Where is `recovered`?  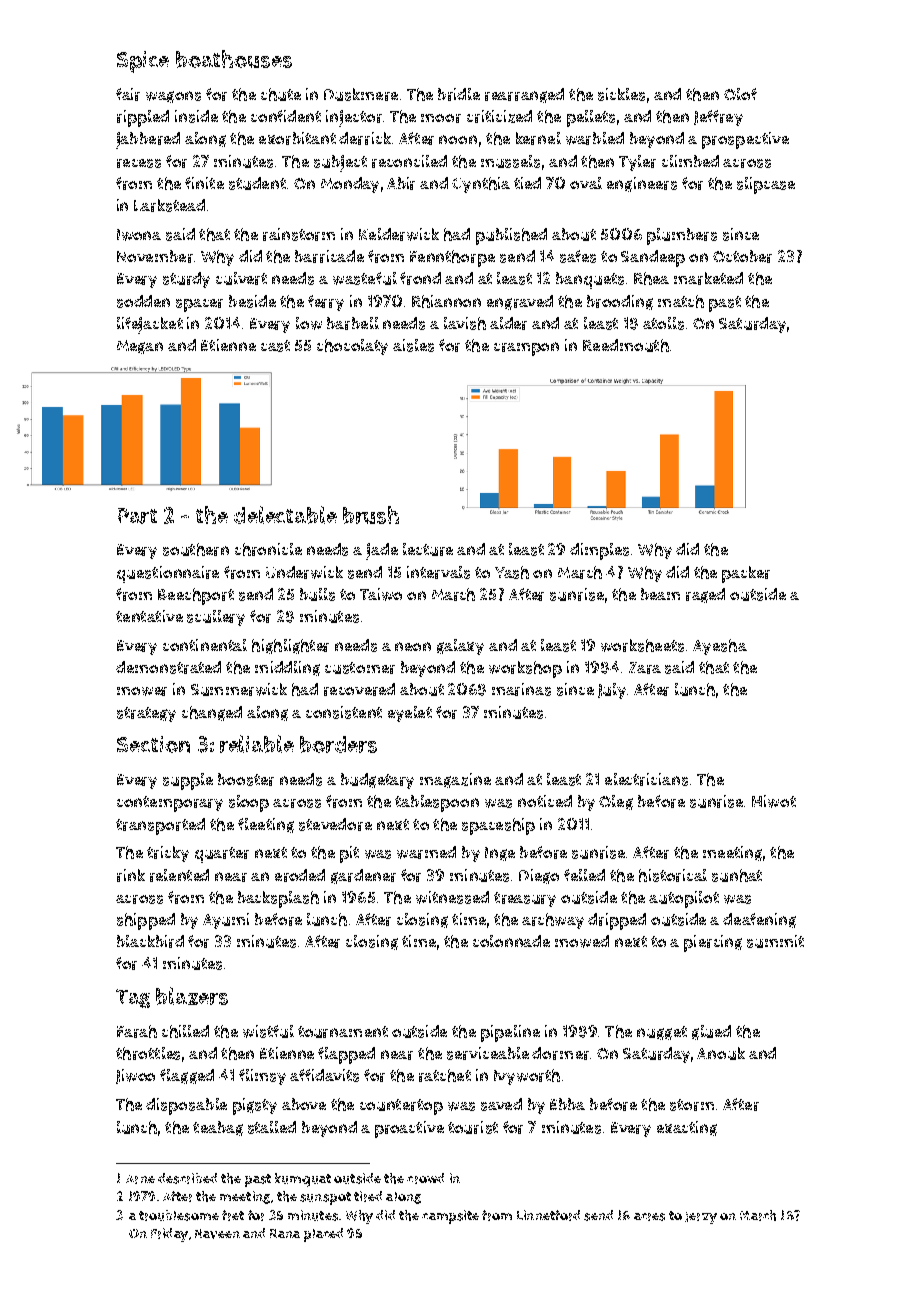
recovered is located at coordinates (359, 689).
